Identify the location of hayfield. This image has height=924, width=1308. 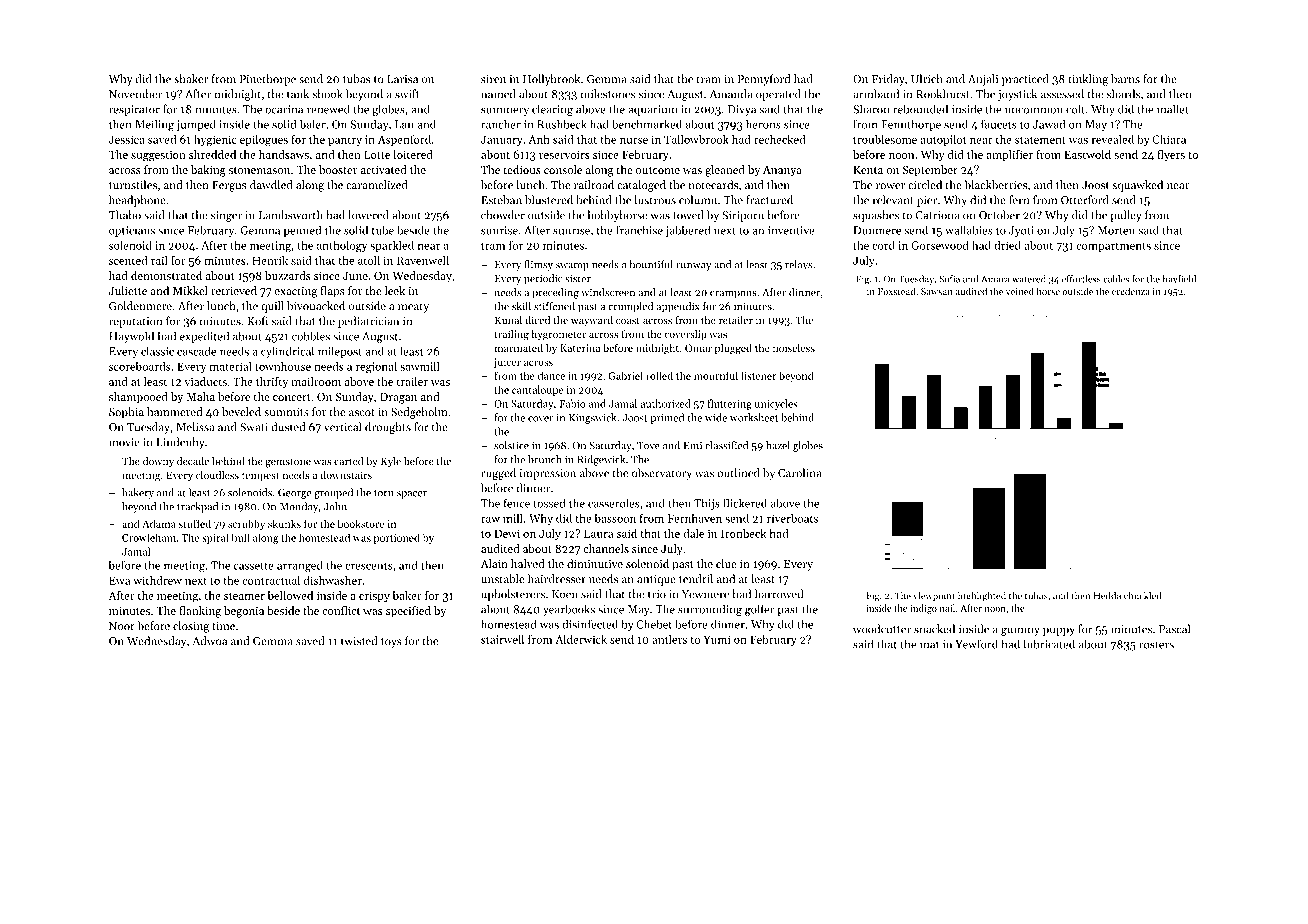
(1179, 280).
